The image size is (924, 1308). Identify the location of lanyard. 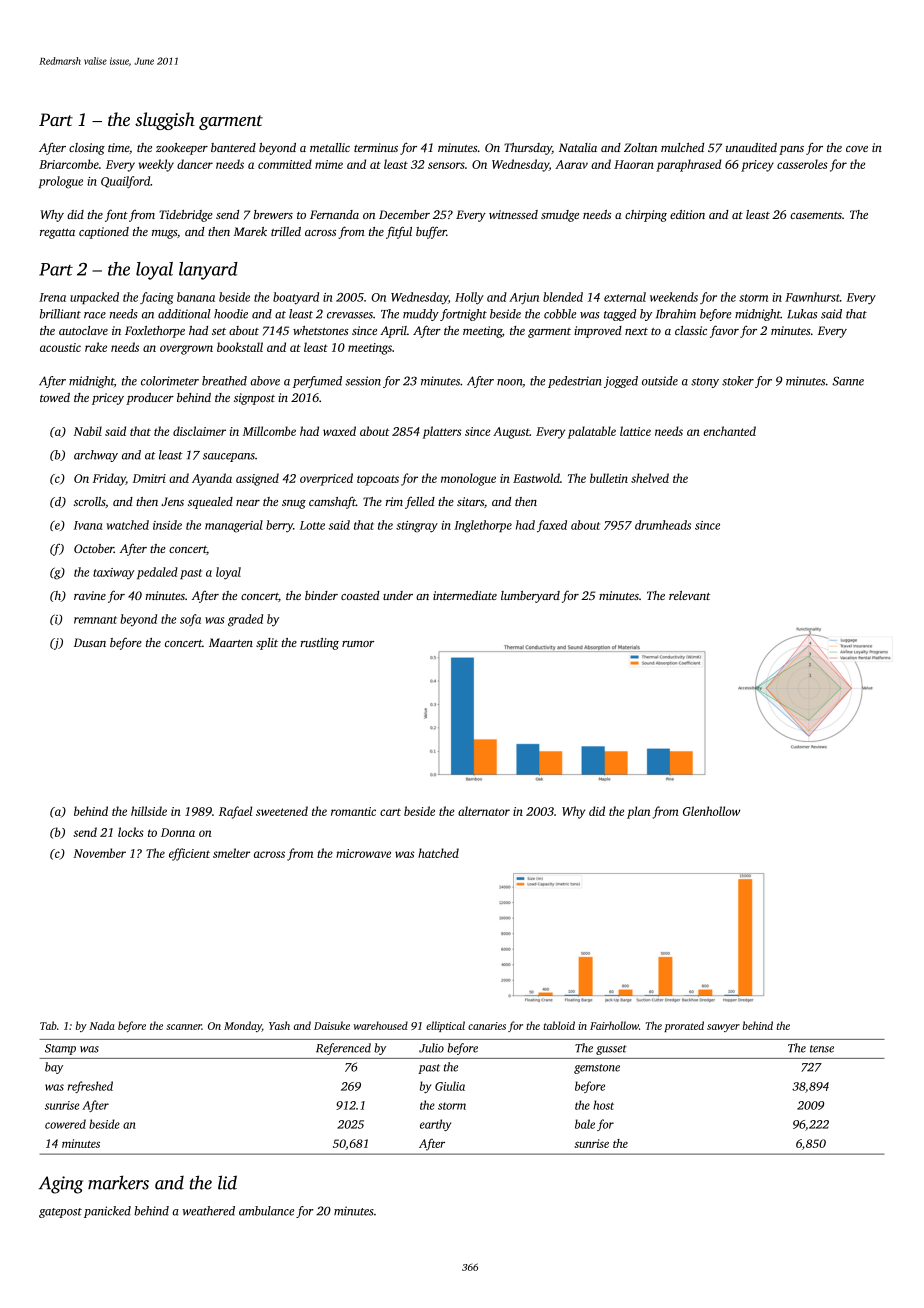
(208, 271).
